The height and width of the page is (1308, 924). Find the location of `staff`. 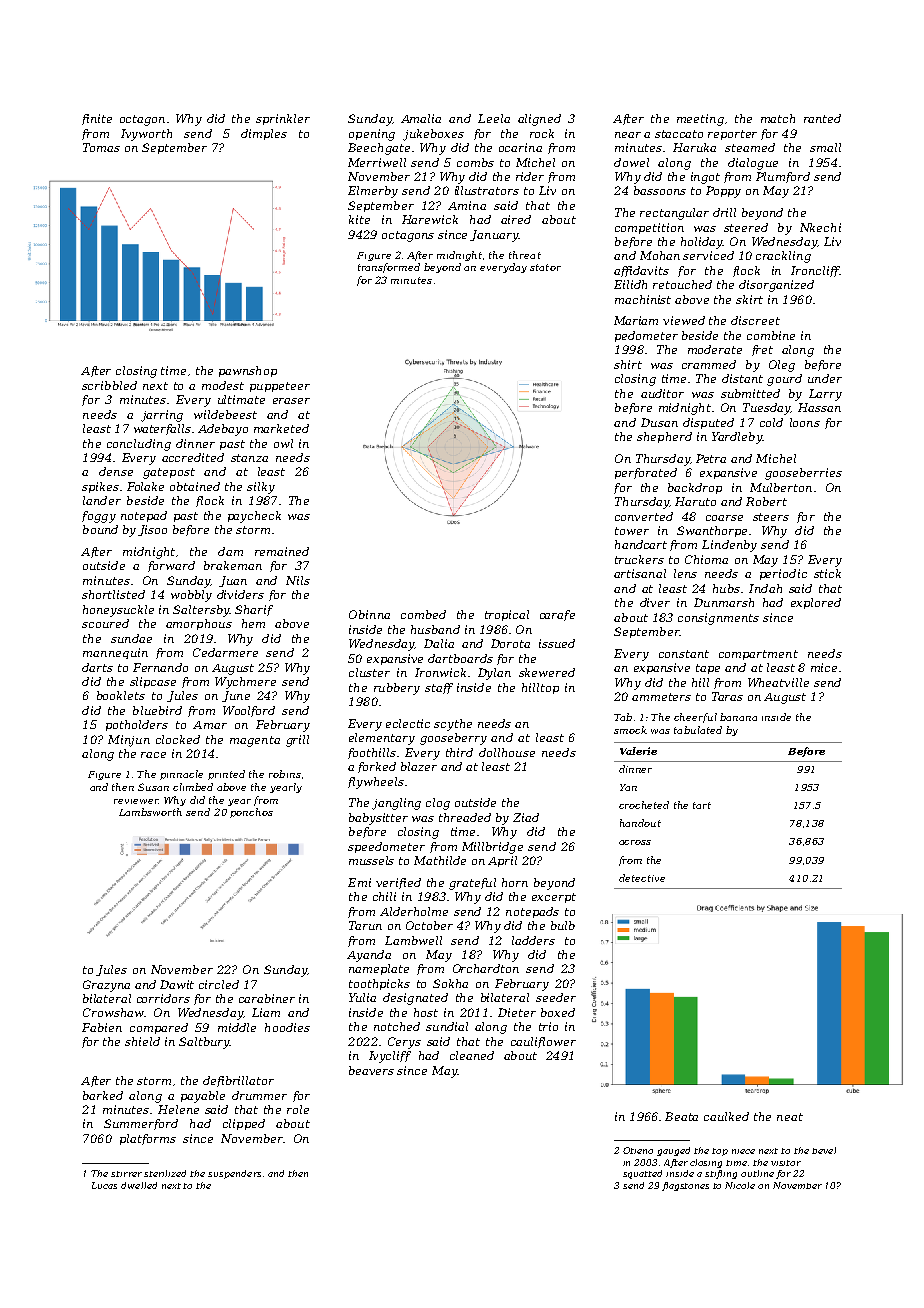

staff is located at coordinates (439, 688).
